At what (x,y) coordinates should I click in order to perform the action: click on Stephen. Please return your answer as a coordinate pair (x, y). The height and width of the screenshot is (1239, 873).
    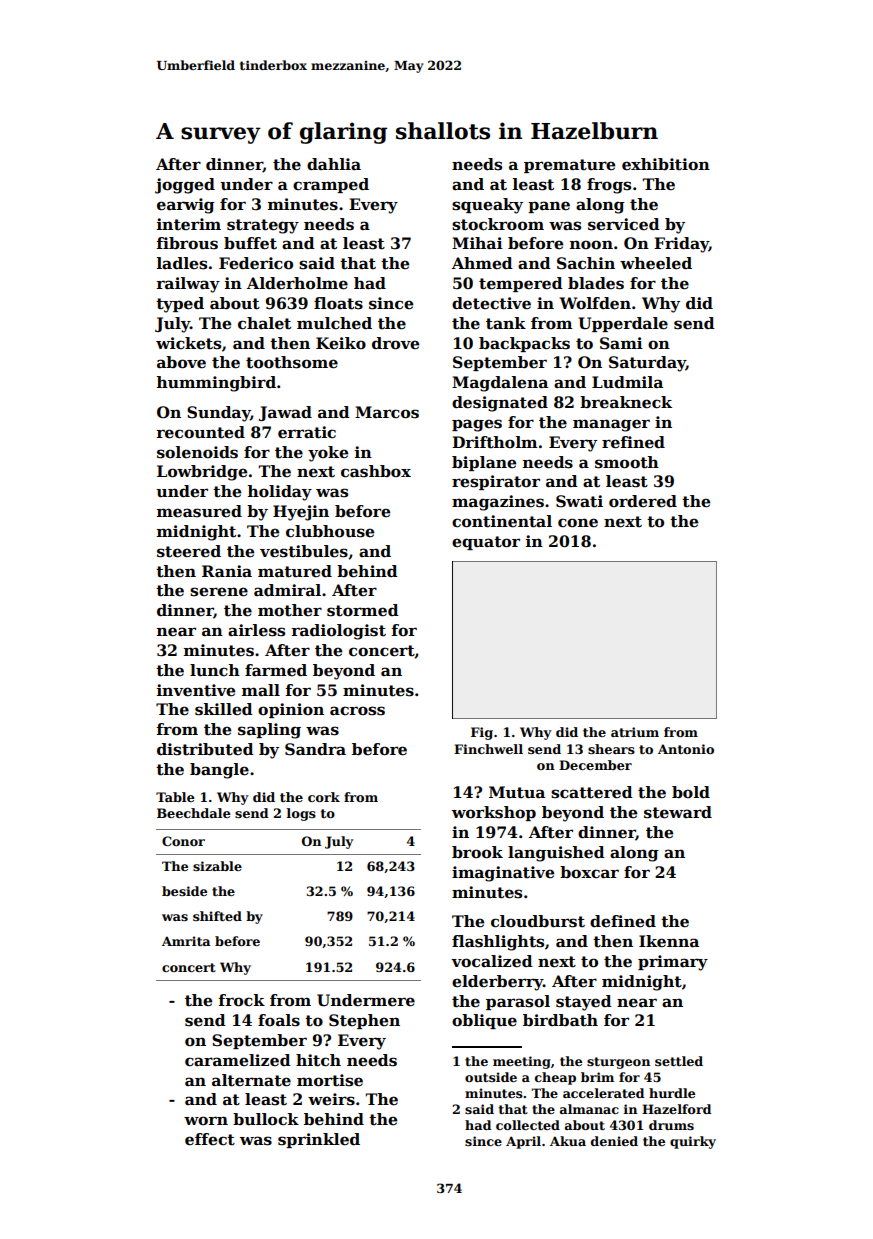
    Looking at the image, I should click on (364, 1021).
